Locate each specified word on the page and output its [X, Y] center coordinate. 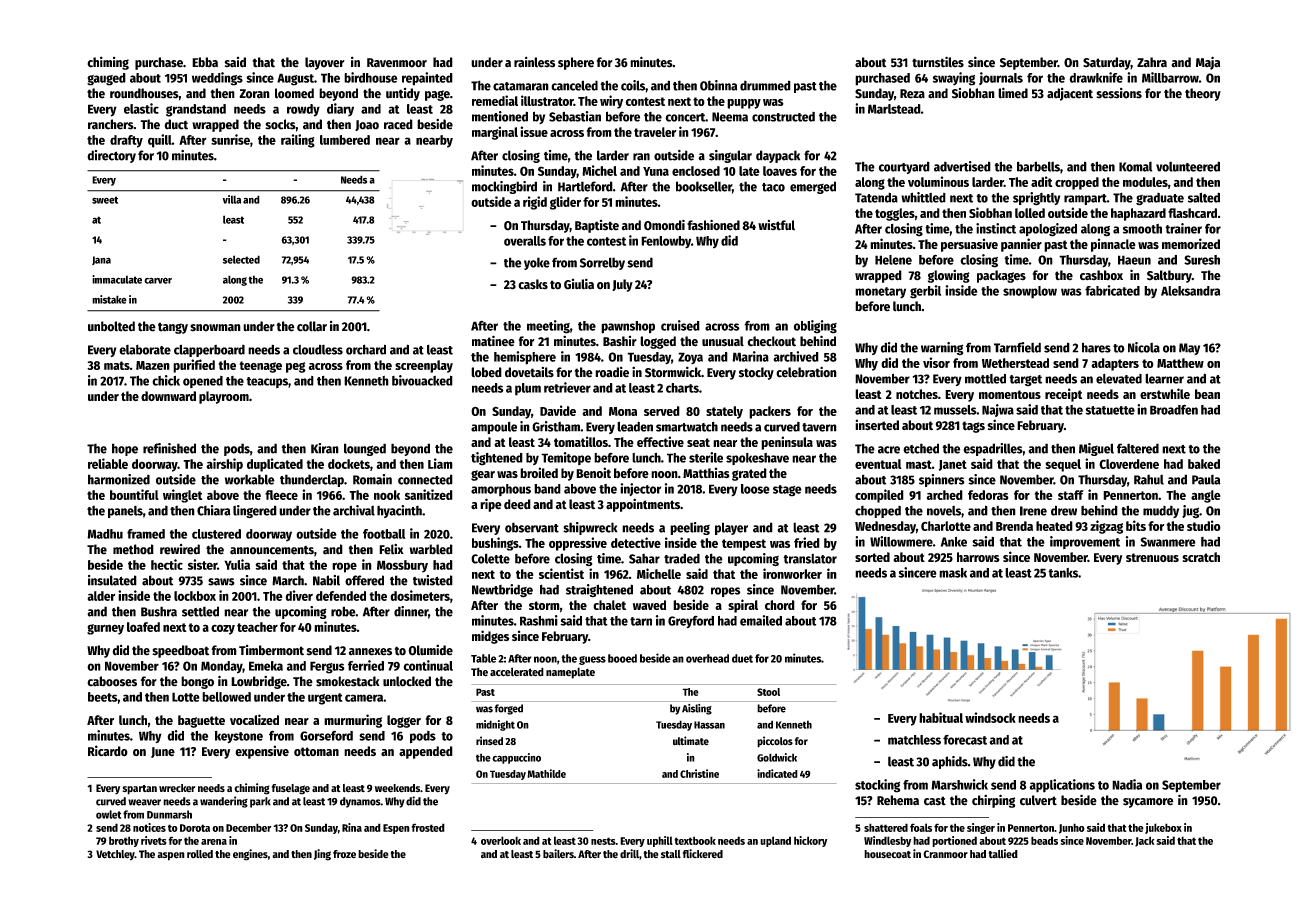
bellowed [226, 697]
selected [241, 259]
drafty [126, 141]
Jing [322, 855]
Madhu [105, 534]
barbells [1038, 166]
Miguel [1096, 449]
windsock [990, 717]
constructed [783, 117]
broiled [539, 473]
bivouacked [422, 380]
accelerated [517, 672]
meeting [548, 327]
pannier [1021, 245]
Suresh [1202, 260]
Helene [893, 260]
